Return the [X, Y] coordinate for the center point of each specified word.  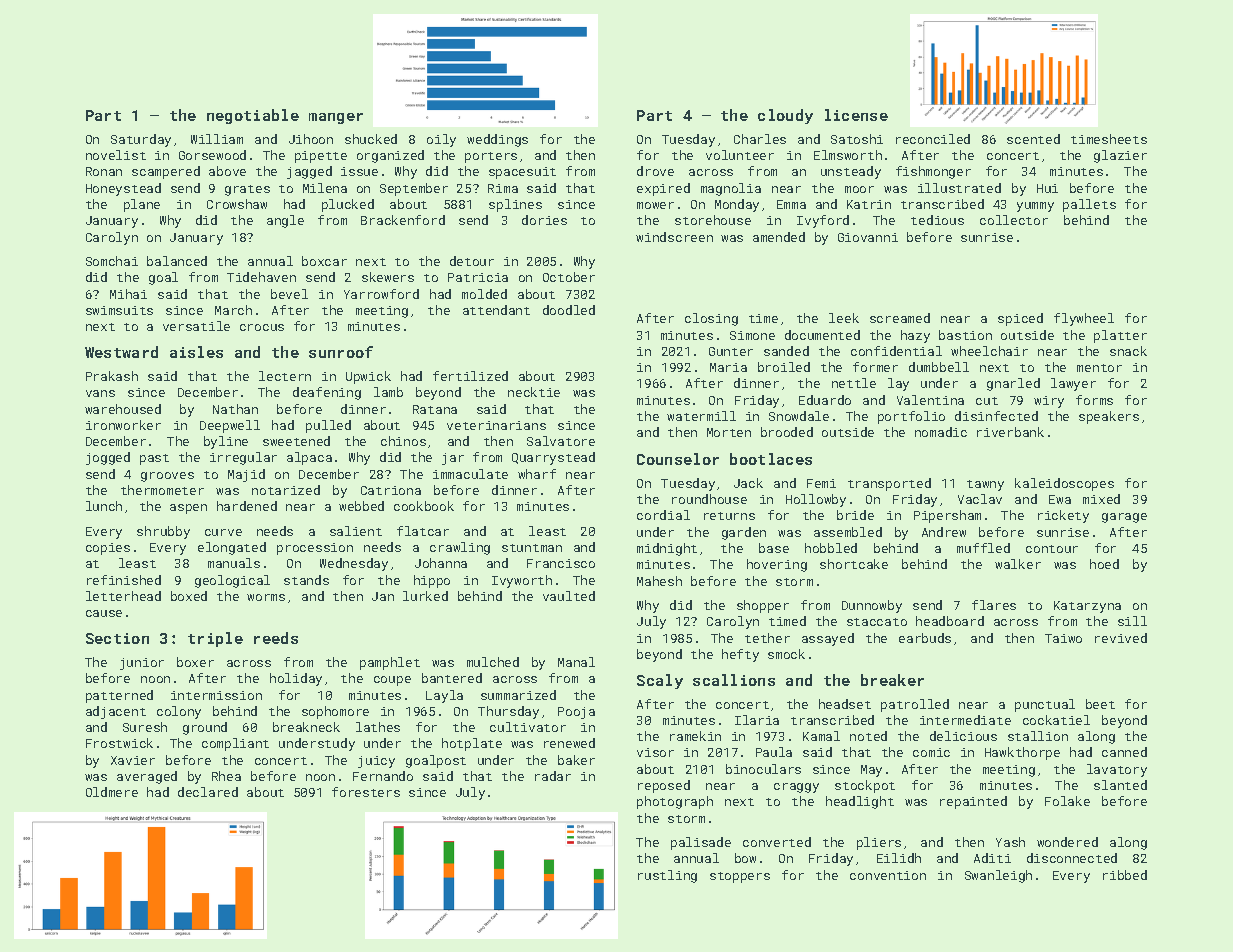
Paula [774, 752]
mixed [1101, 499]
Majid [246, 475]
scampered [166, 172]
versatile [196, 326]
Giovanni [868, 237]
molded [484, 294]
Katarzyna [1087, 607]
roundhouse [709, 499]
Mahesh [659, 581]
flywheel [1084, 319]
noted [868, 736]
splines [515, 205]
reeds [276, 638]
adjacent [116, 712]
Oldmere [112, 792]
